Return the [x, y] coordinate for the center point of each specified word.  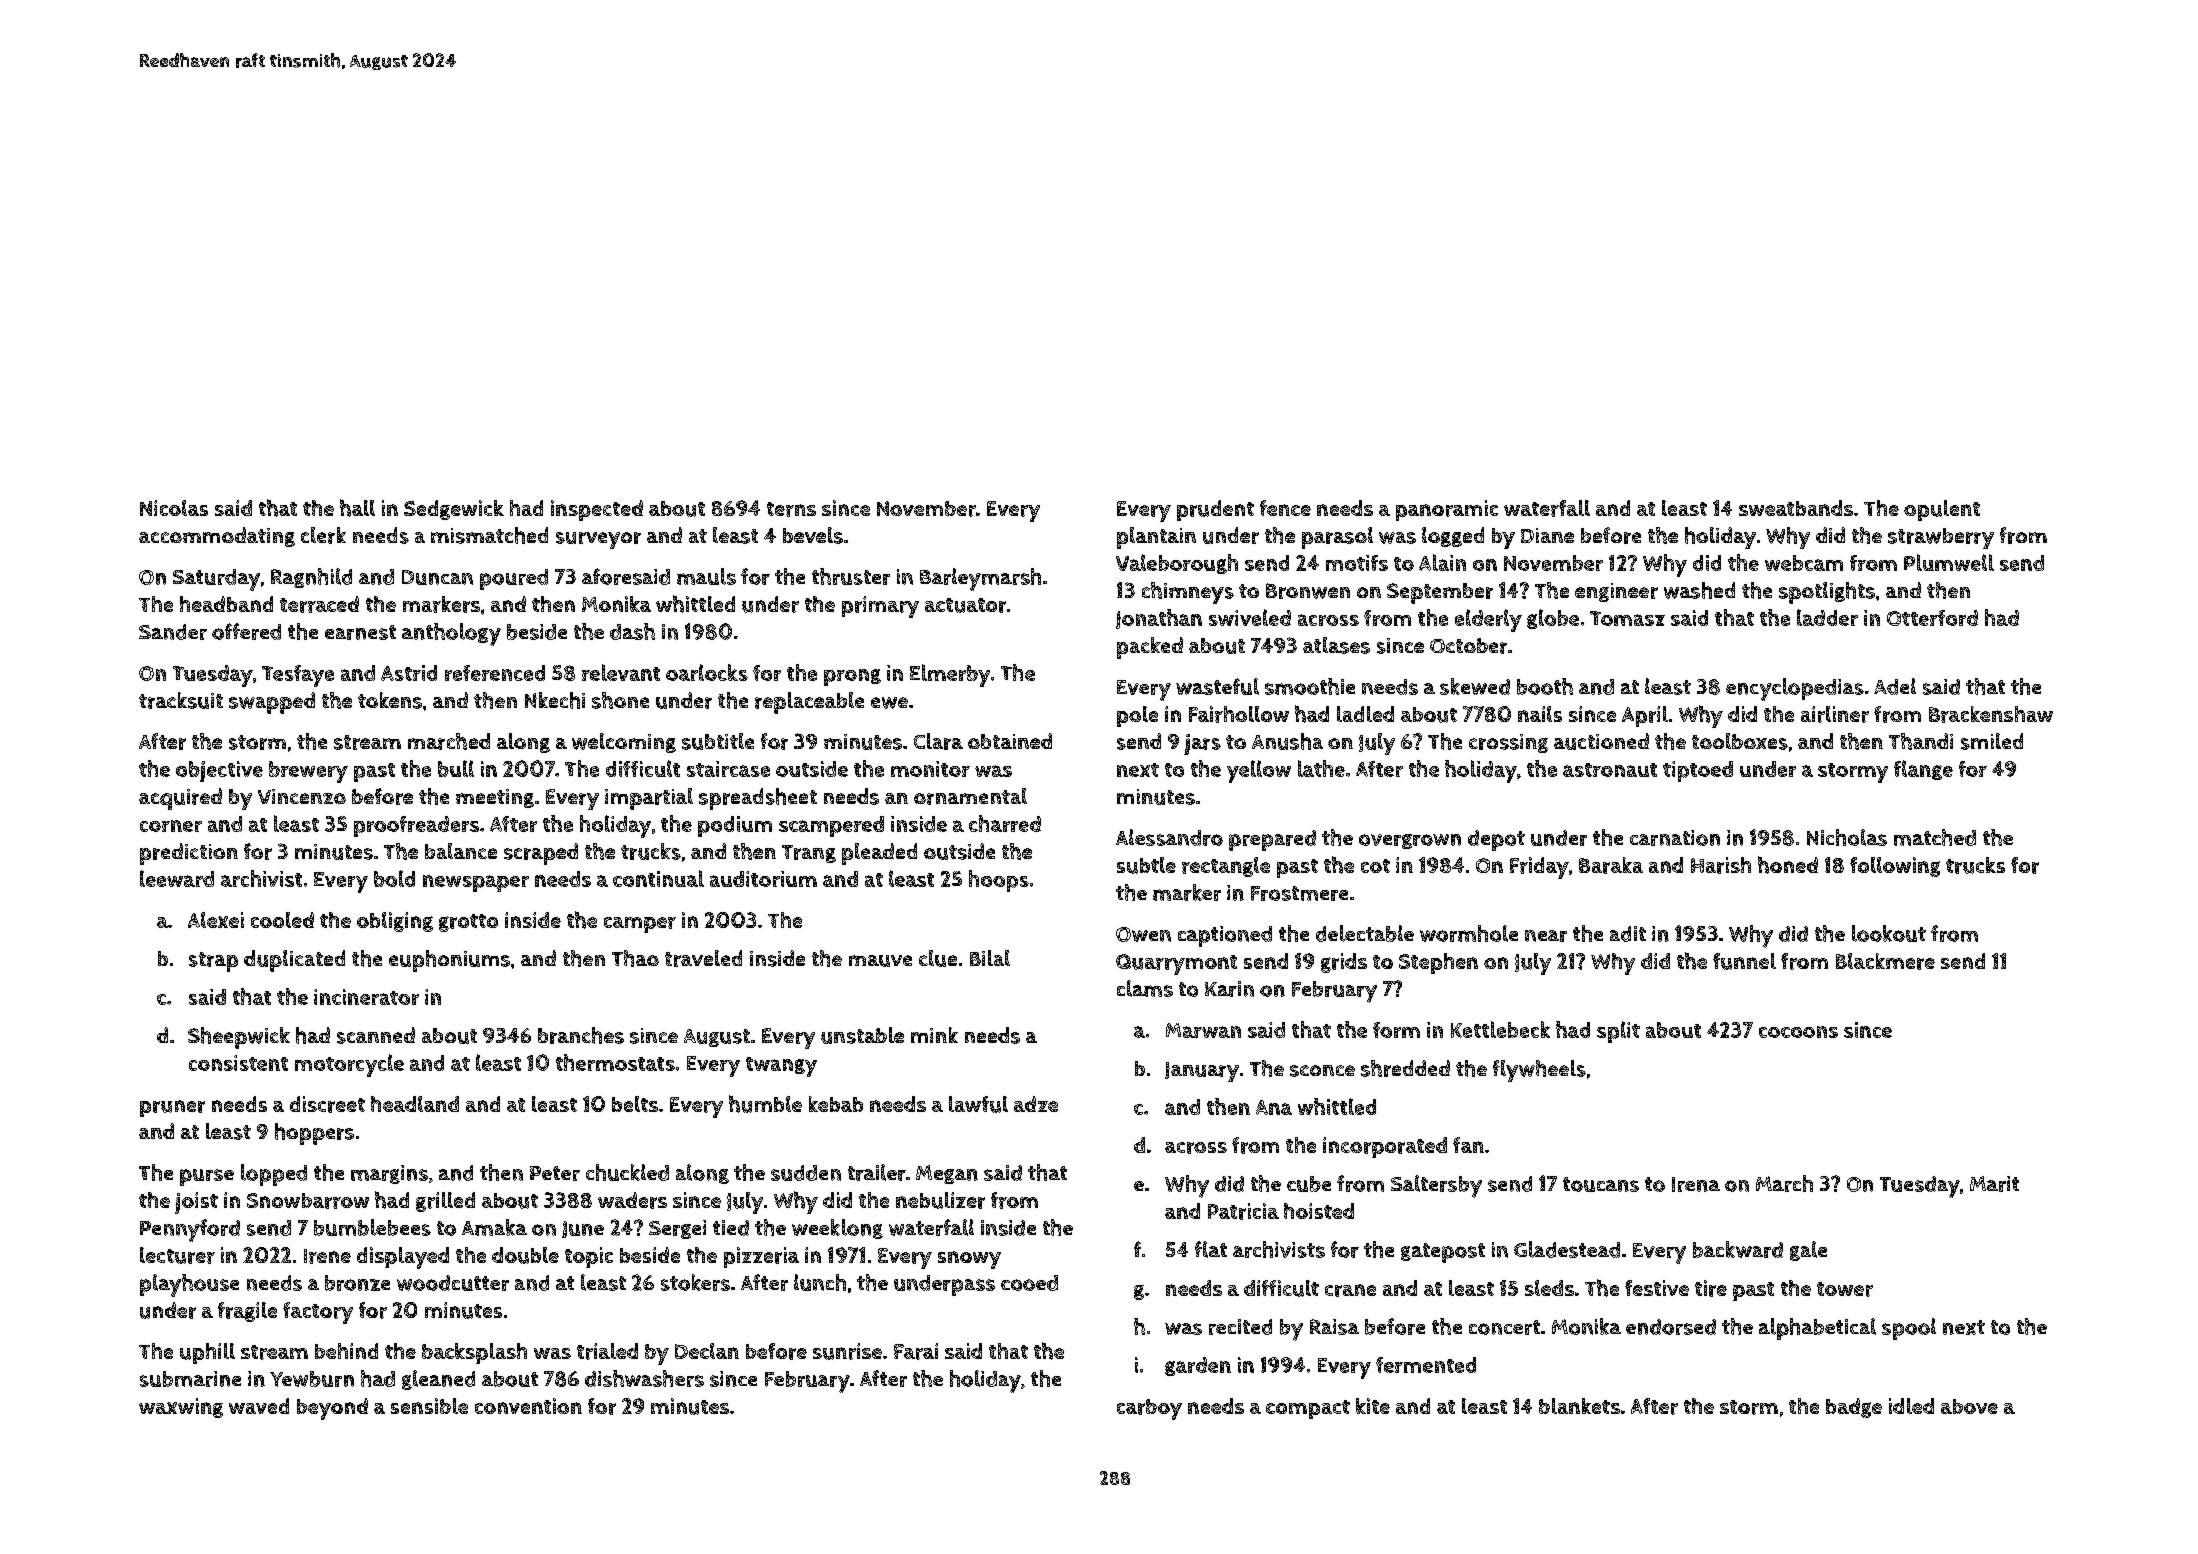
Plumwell [1949, 562]
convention [528, 1406]
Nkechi [555, 700]
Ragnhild [311, 578]
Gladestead [1567, 1249]
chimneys [1188, 593]
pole [1137, 716]
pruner [172, 1108]
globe [1553, 619]
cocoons [1798, 1032]
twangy [781, 1067]
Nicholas [1847, 837]
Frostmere [1299, 893]
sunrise [847, 1351]
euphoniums [449, 961]
